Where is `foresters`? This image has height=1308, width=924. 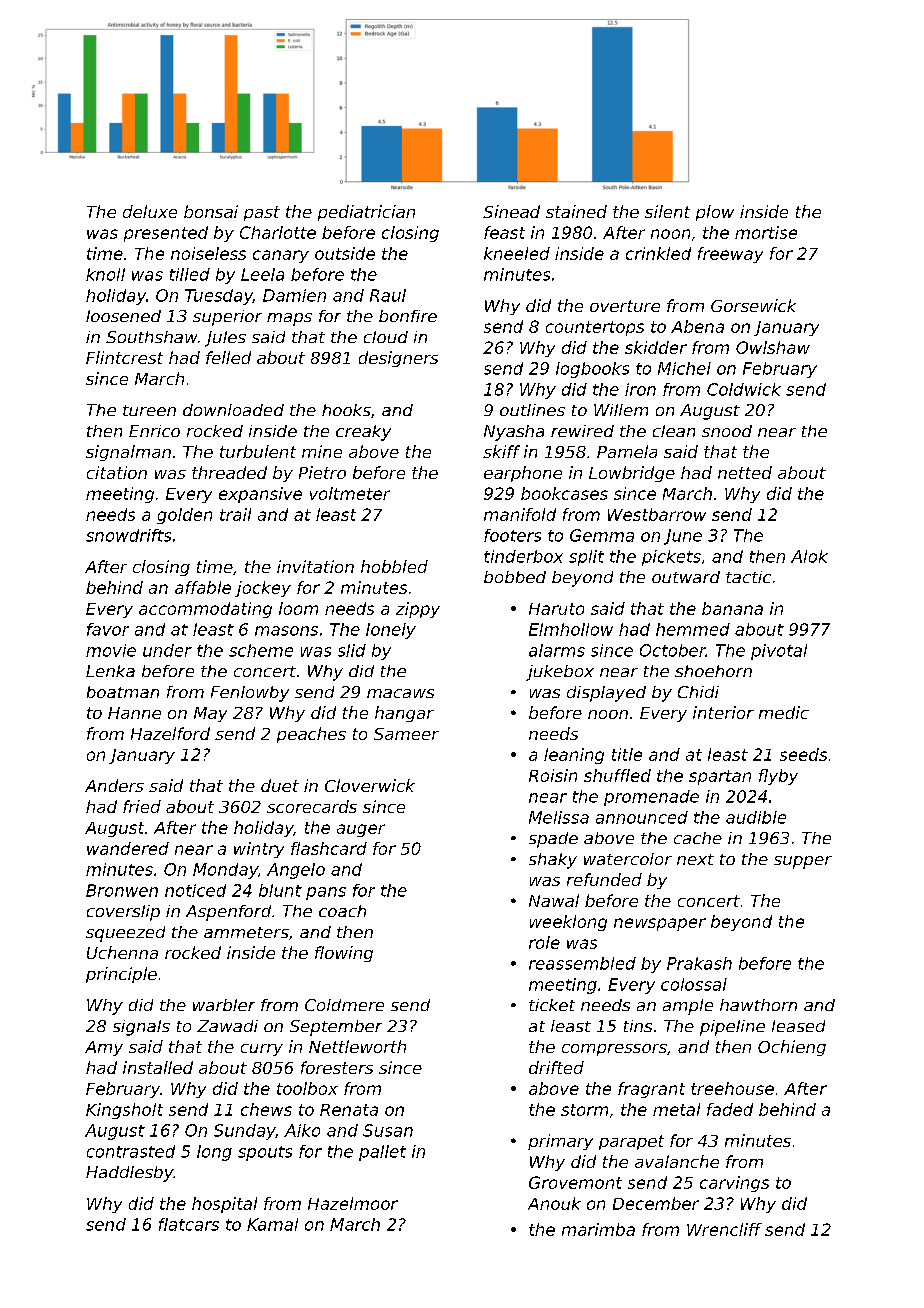
foresters is located at coordinates (337, 1067).
